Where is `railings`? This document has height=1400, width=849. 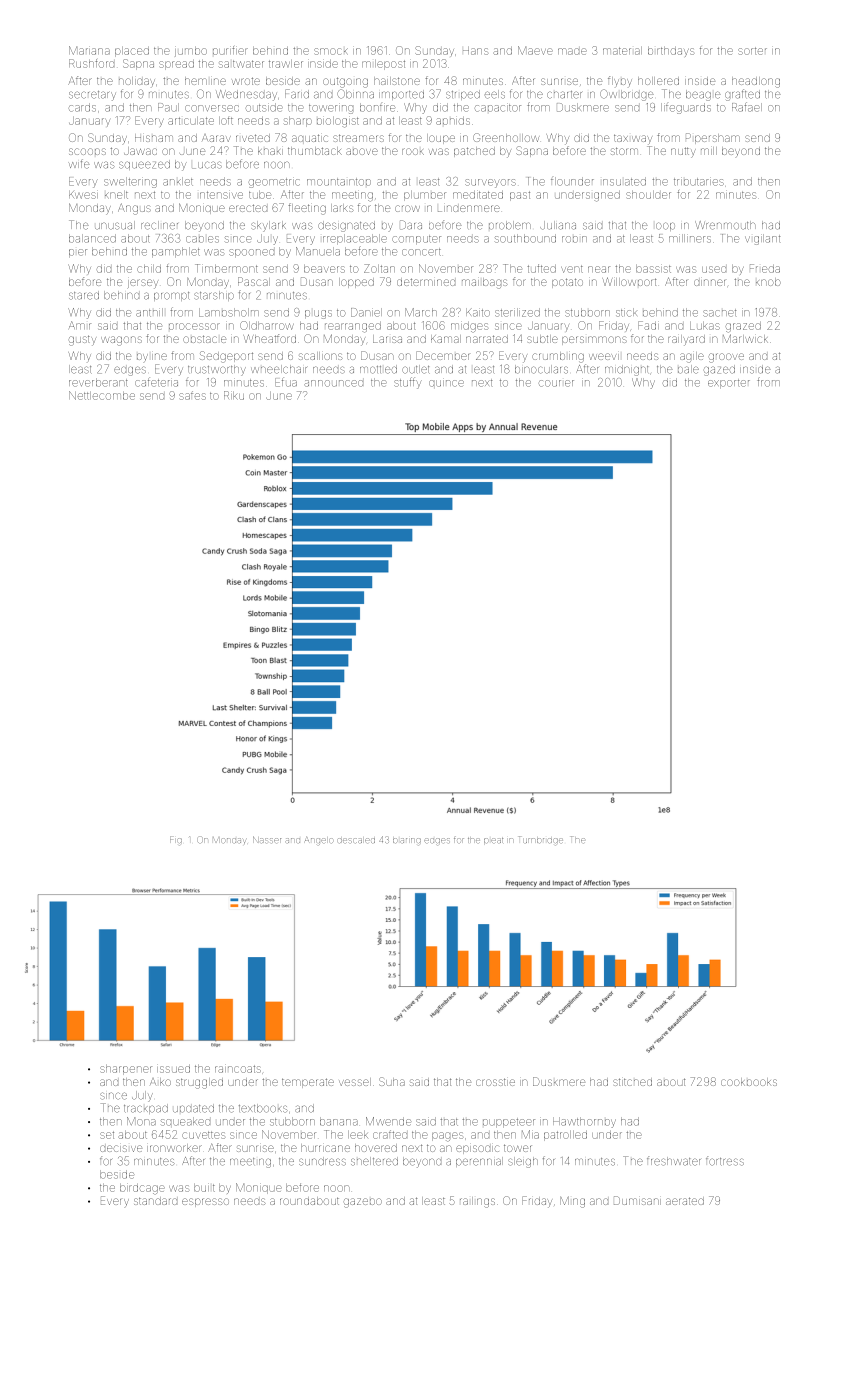
railings is located at coordinates (477, 1202).
